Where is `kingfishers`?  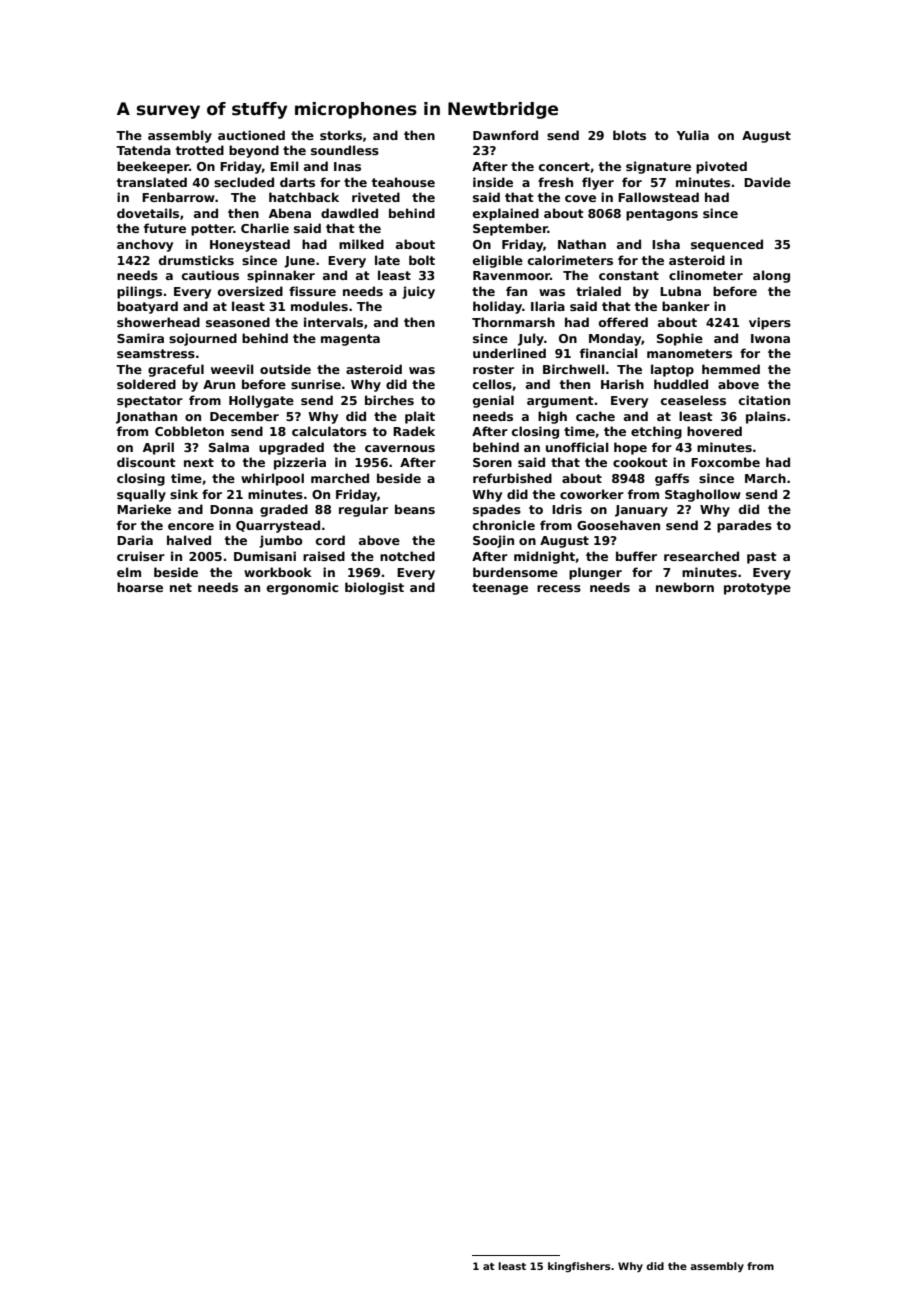 kingfishers is located at coordinates (579, 1267).
